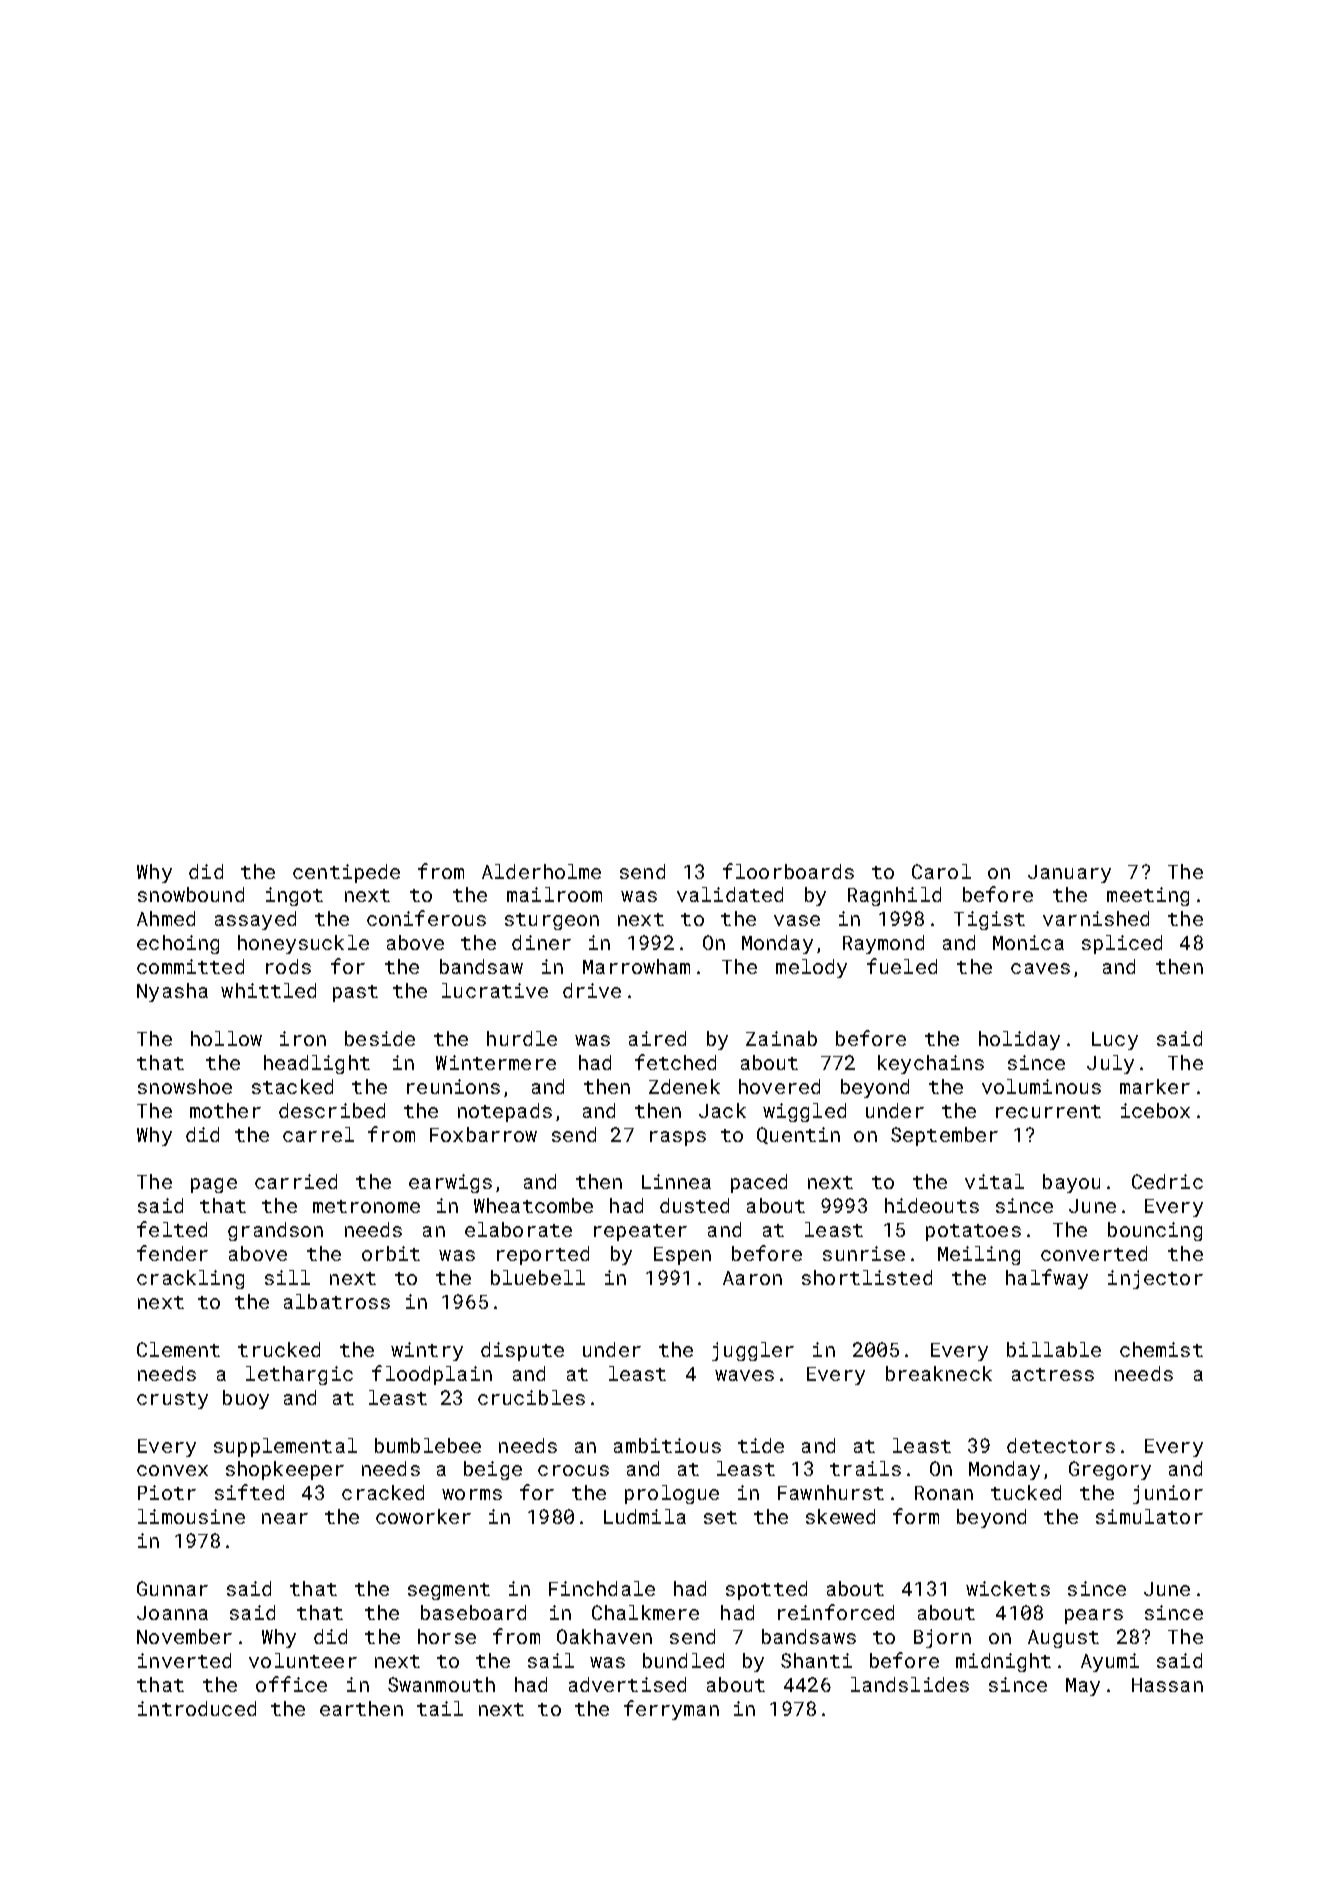 This screenshot has width=1340, height=1896. What do you see at coordinates (493, 1470) in the screenshot?
I see `beige` at bounding box center [493, 1470].
